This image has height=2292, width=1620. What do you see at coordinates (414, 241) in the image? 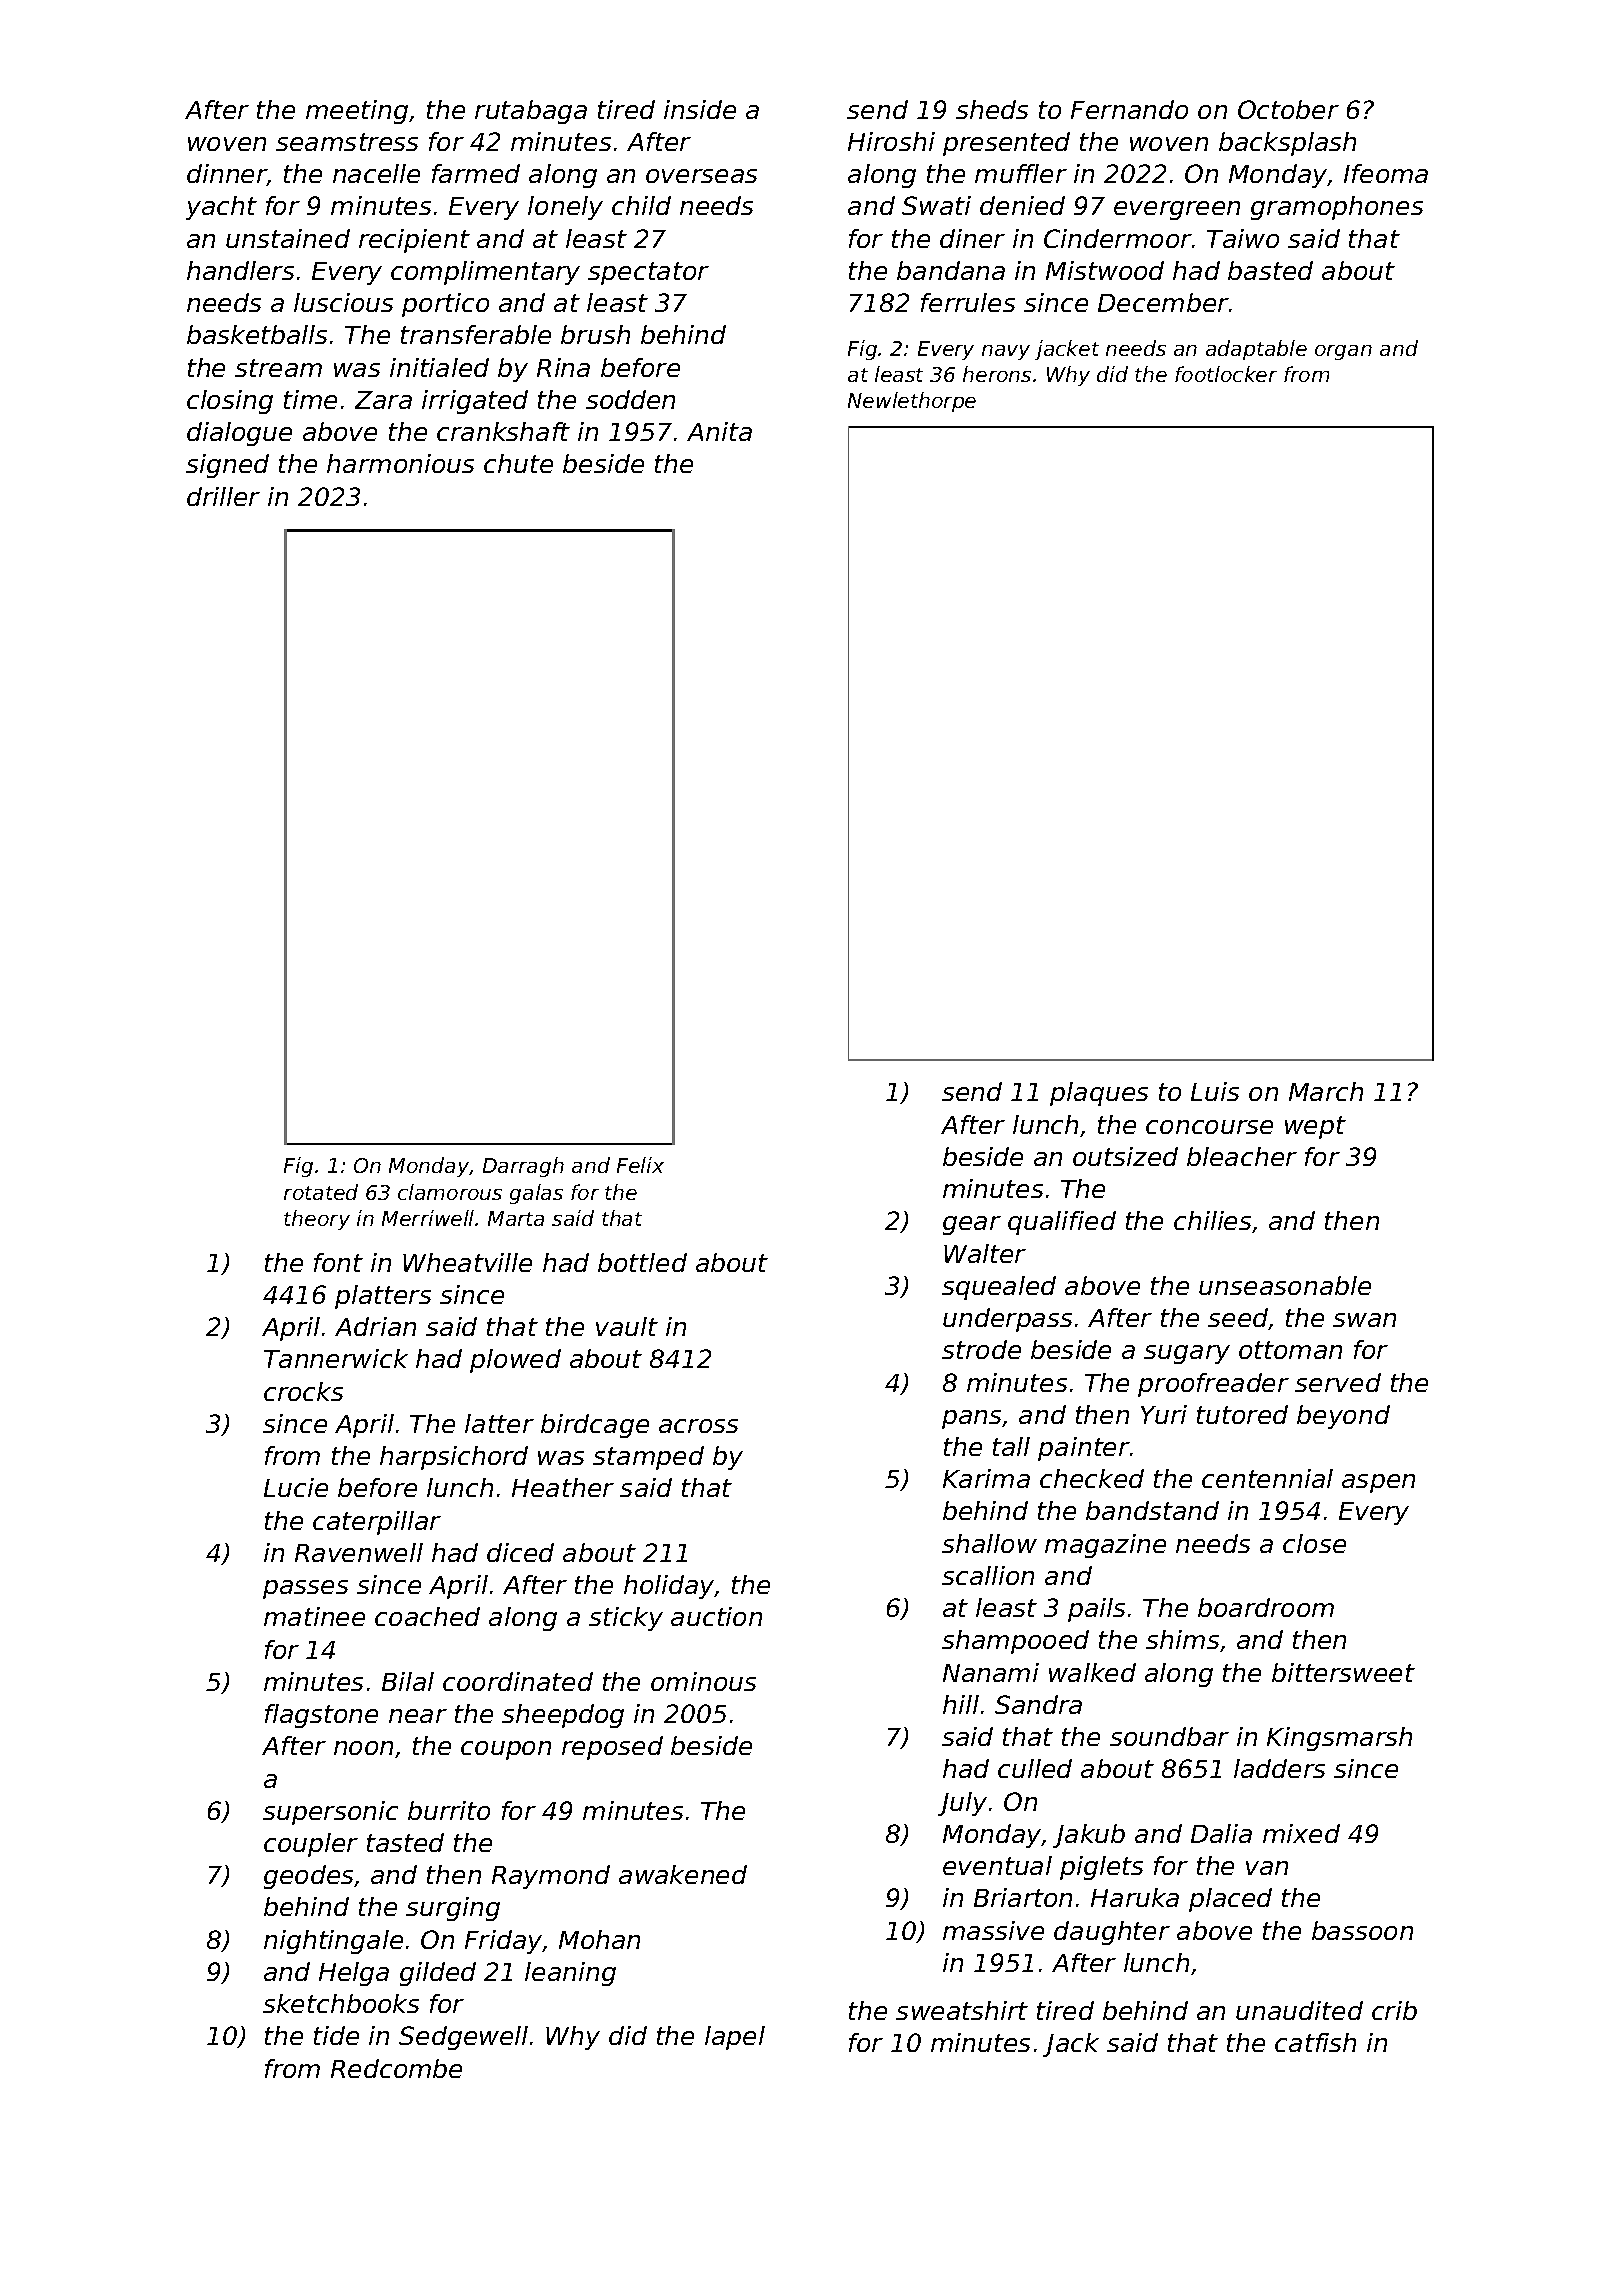
I see `recipient` at bounding box center [414, 241].
